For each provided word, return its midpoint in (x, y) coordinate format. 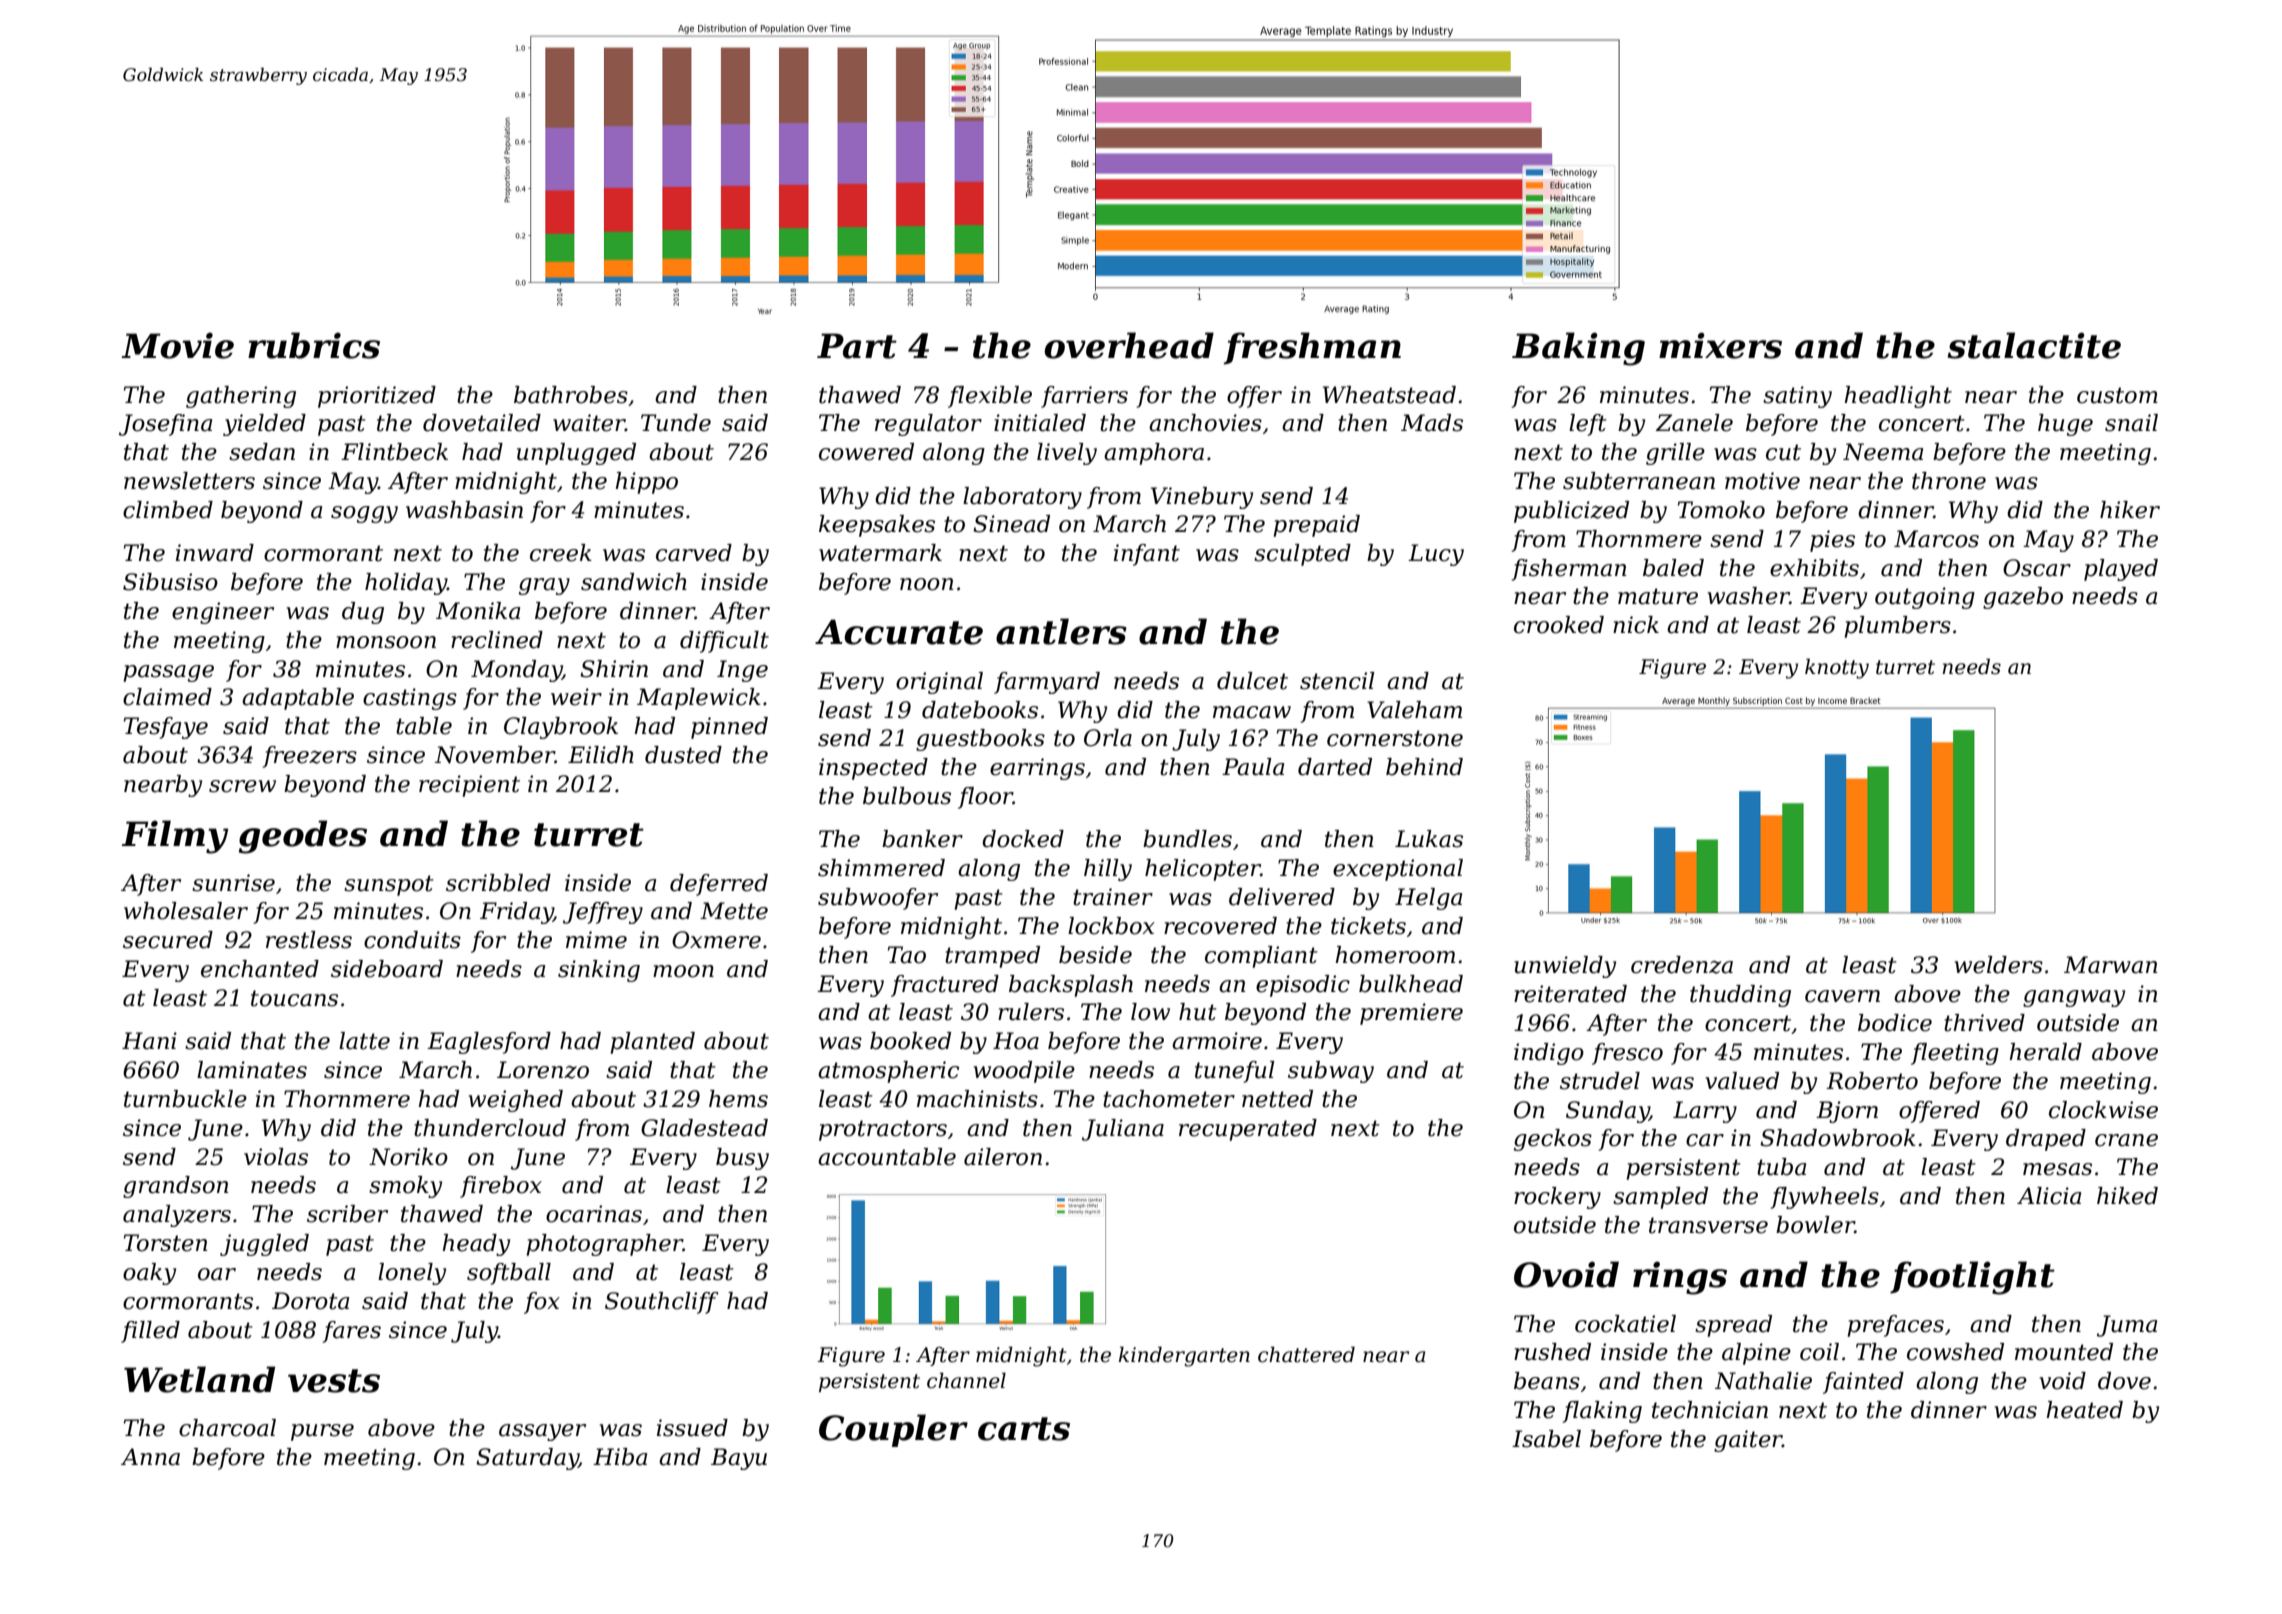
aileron (1003, 1157)
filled (150, 1332)
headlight (1898, 397)
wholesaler (186, 911)
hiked (2127, 1196)
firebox (501, 1187)
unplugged (576, 454)
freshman (1312, 348)
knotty (1837, 668)
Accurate (899, 632)
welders (1999, 965)
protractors (883, 1130)
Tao (907, 955)
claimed (167, 697)
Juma (2127, 1326)
